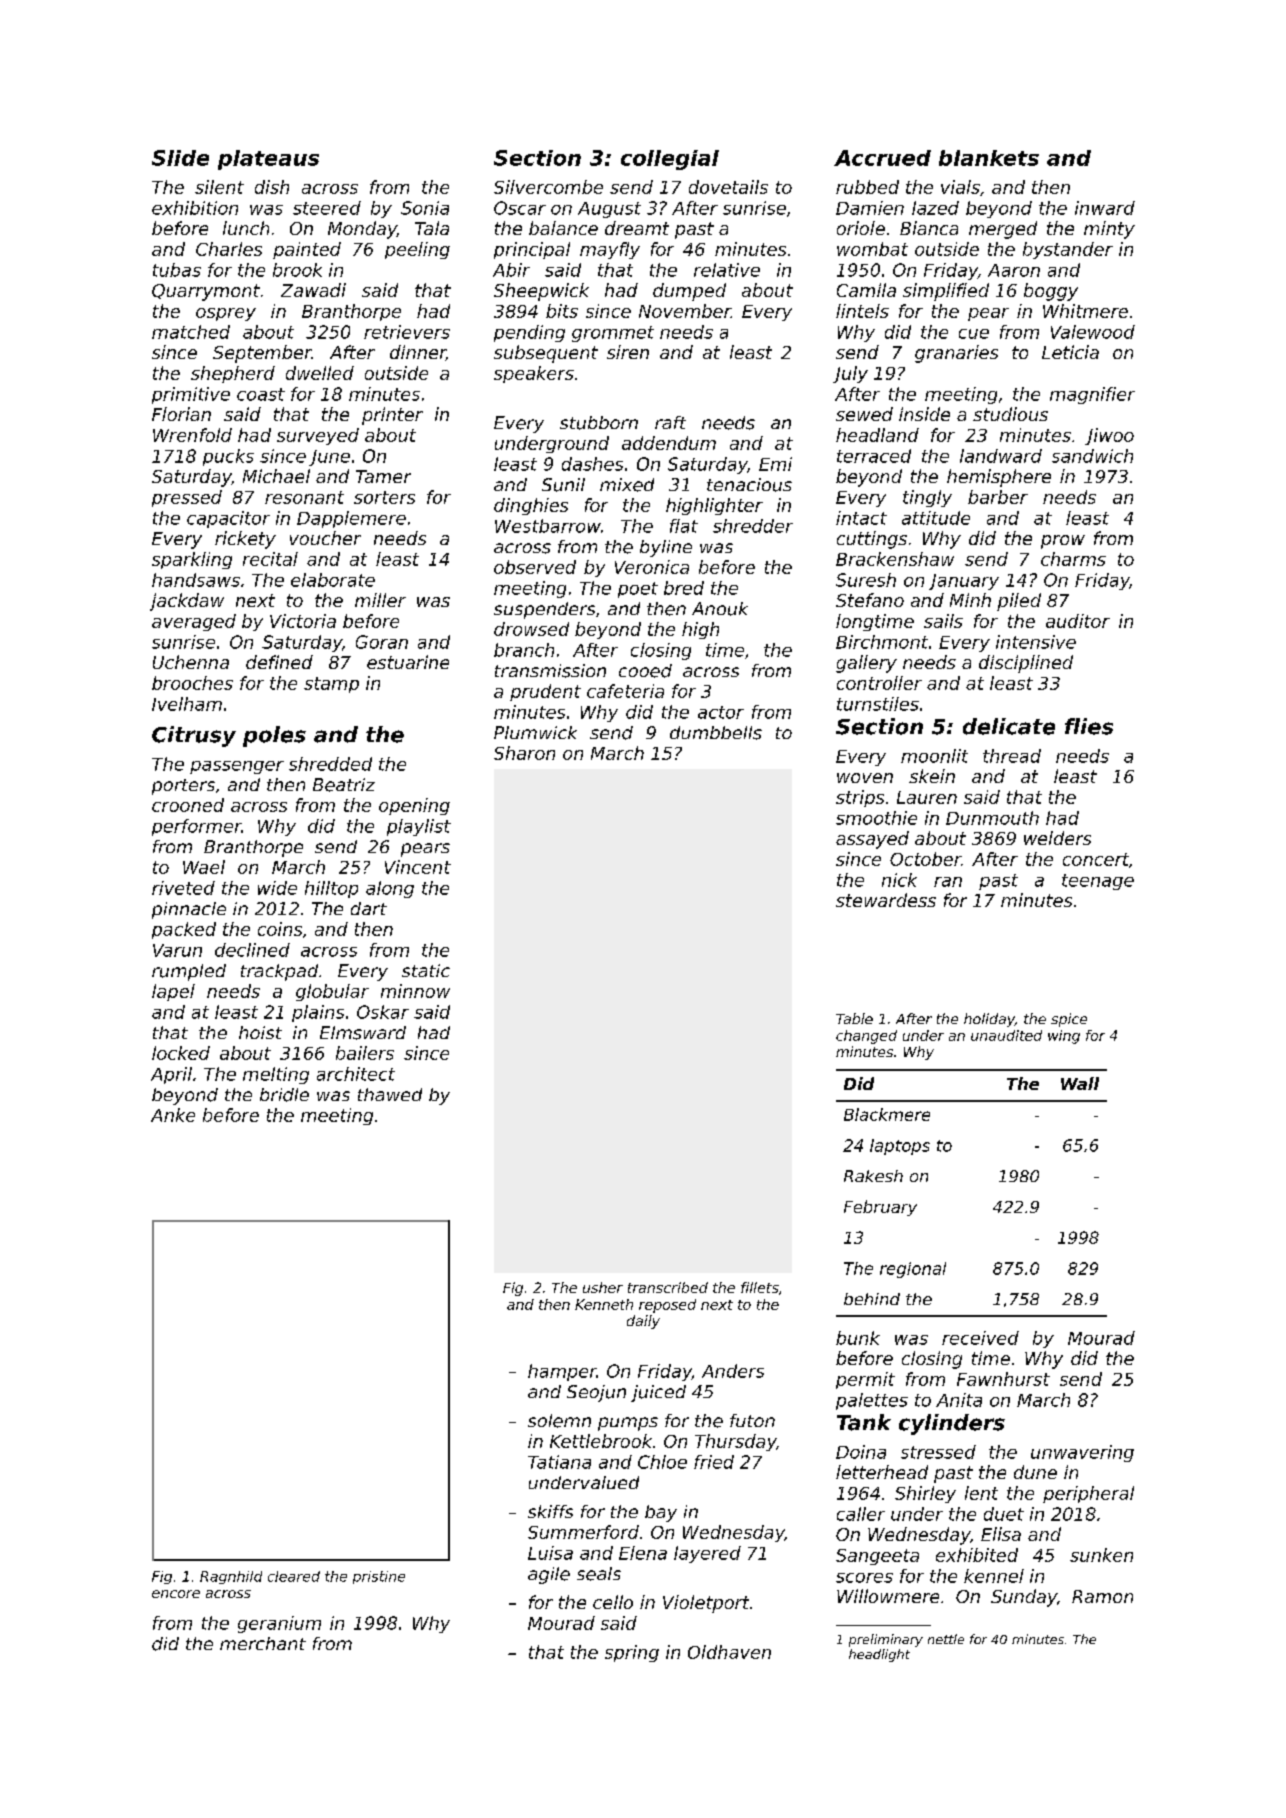 This screenshot has height=1818, width=1286. I want to click on pristine, so click(379, 1577).
